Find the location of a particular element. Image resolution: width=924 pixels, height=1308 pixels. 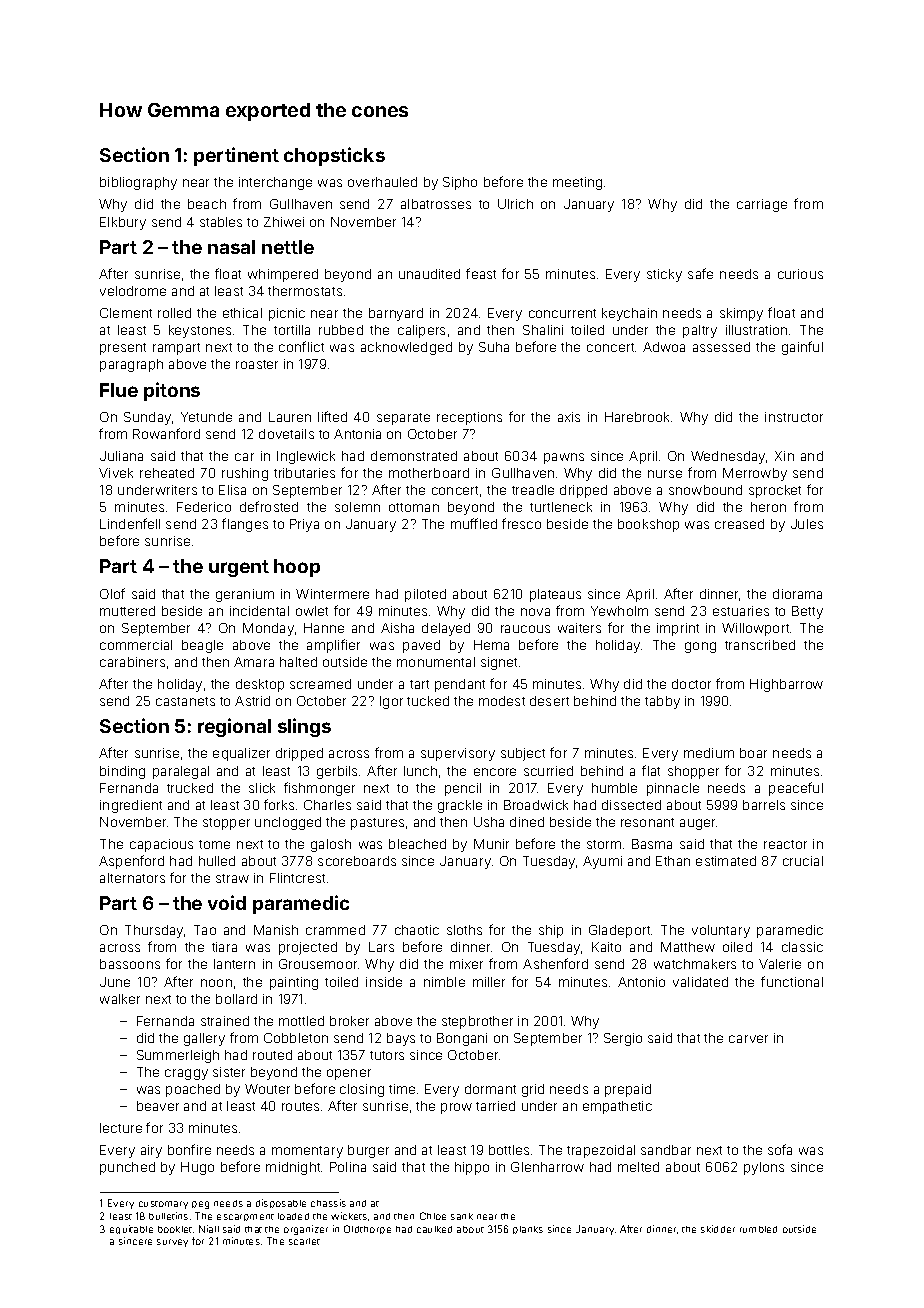

Highbarrow is located at coordinates (786, 685).
